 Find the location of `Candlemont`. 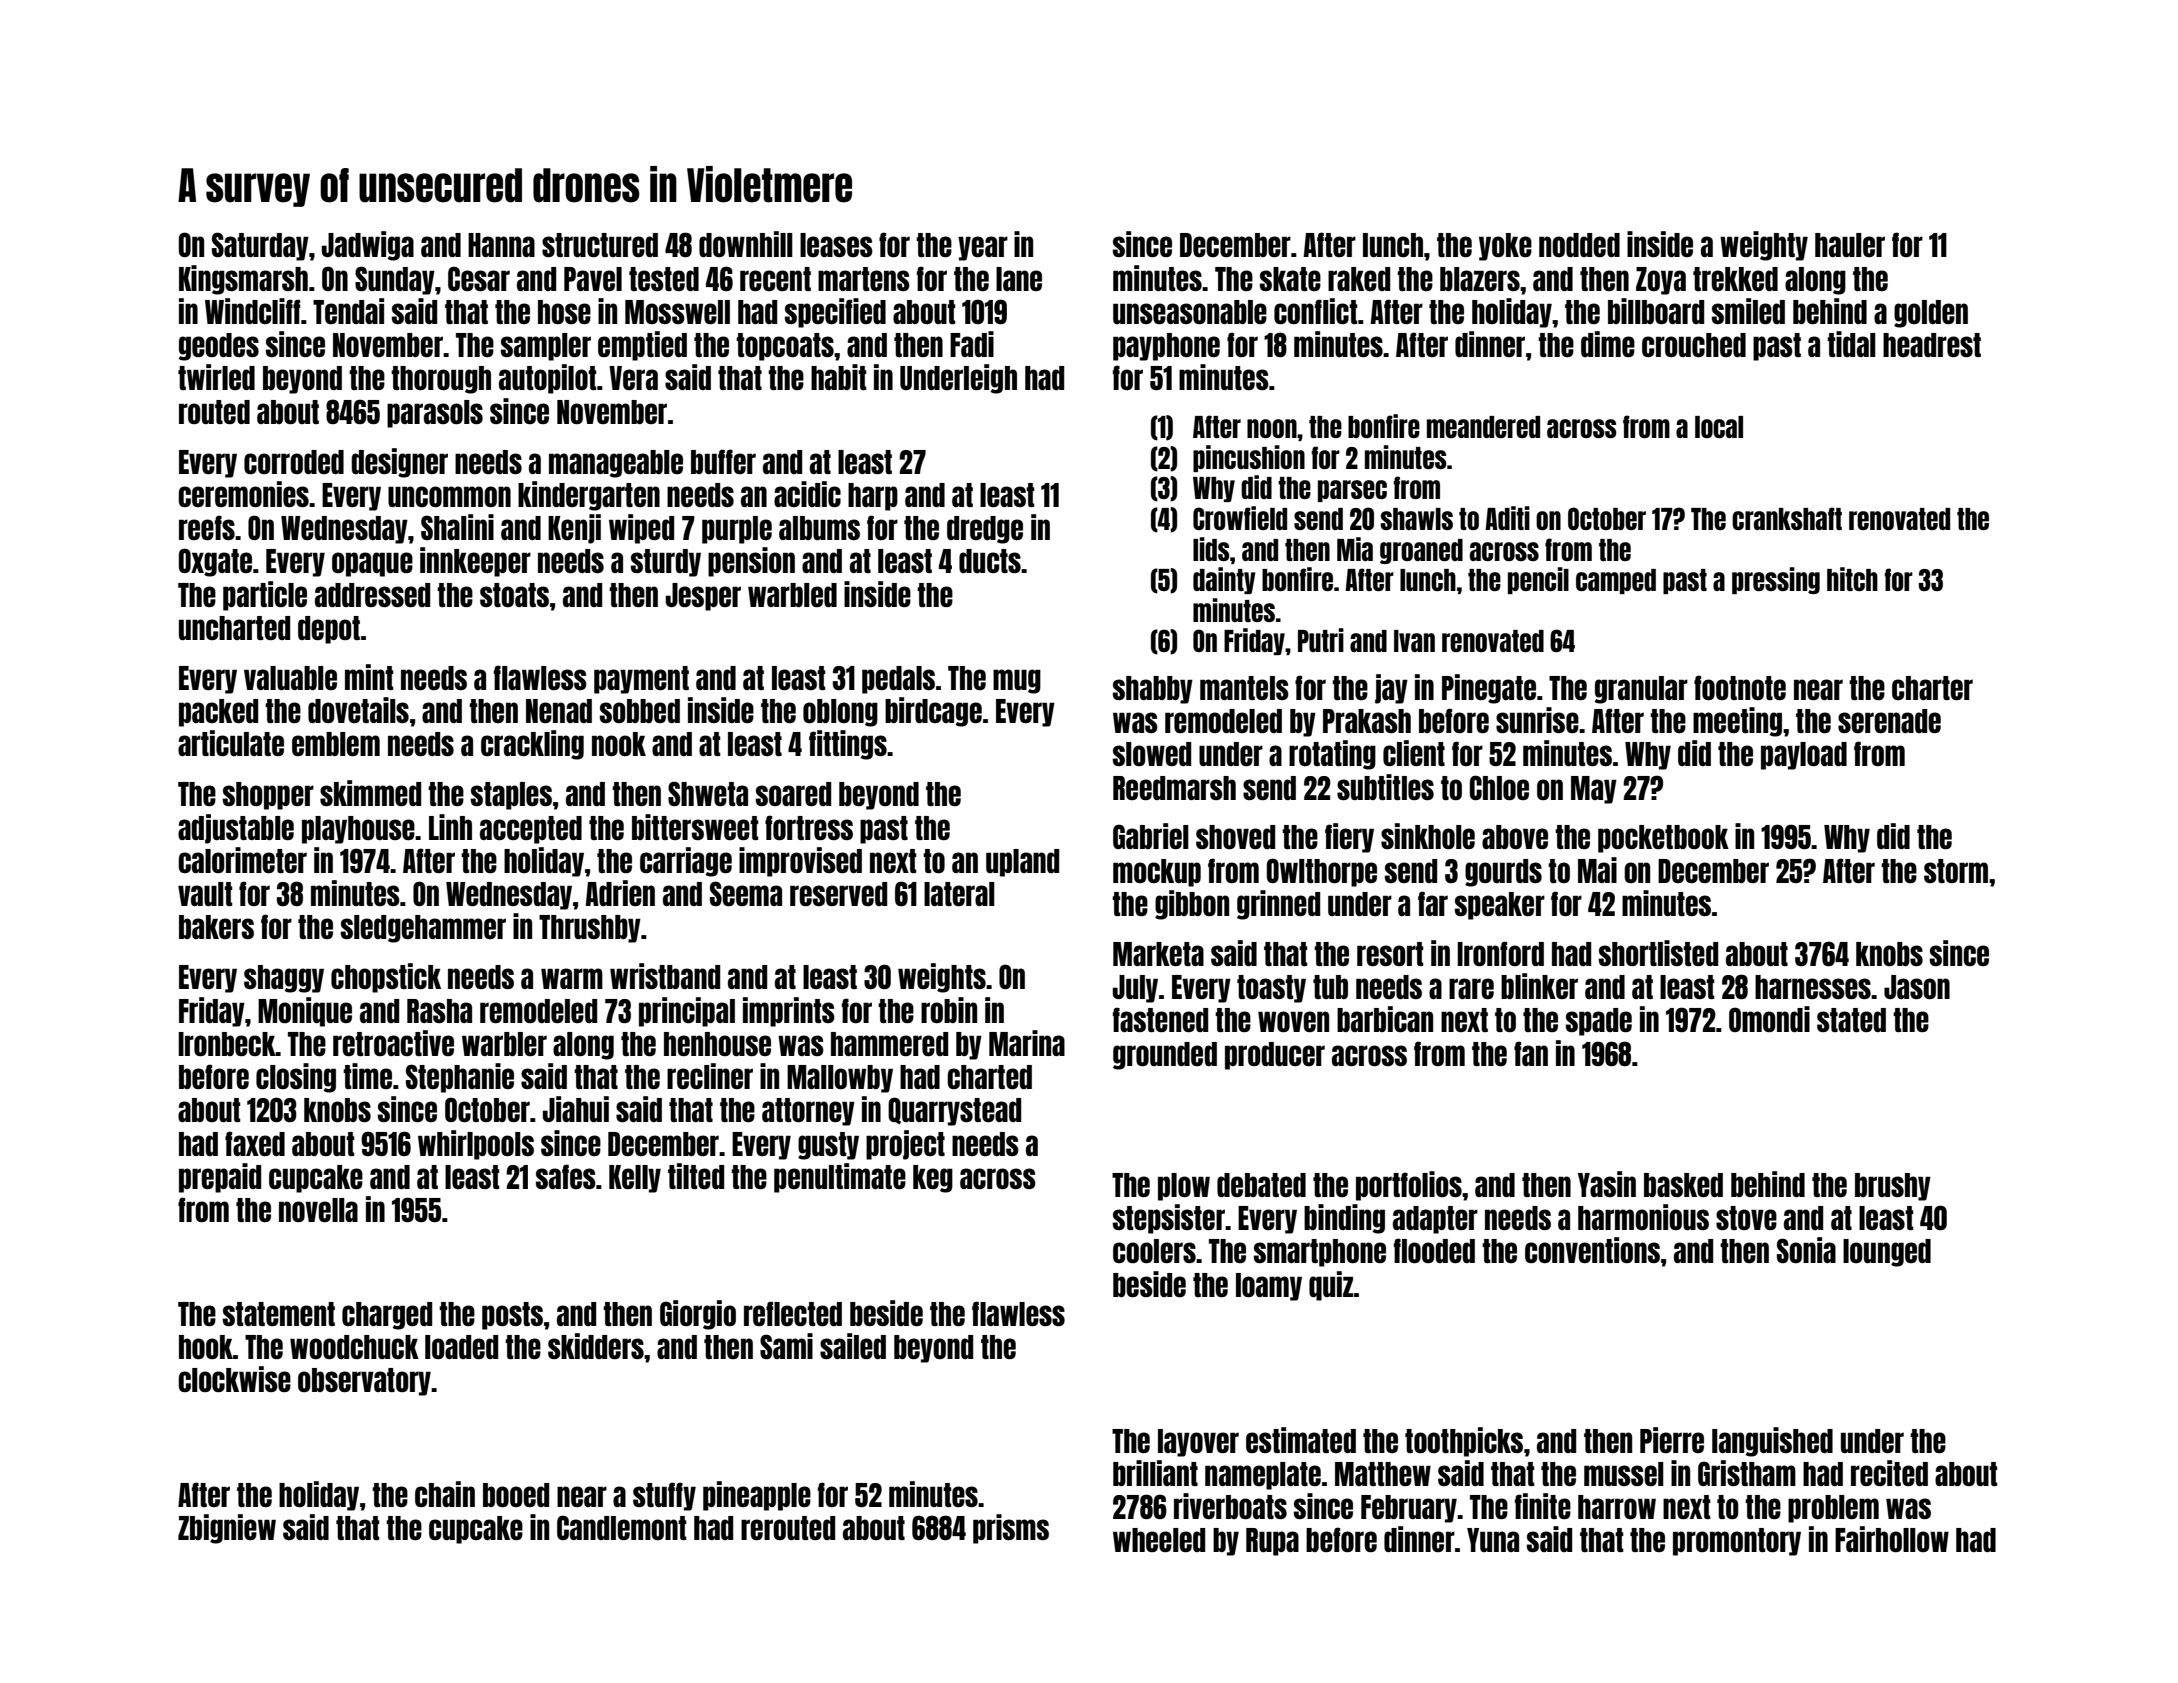

Candlemont is located at coordinates (622, 1527).
